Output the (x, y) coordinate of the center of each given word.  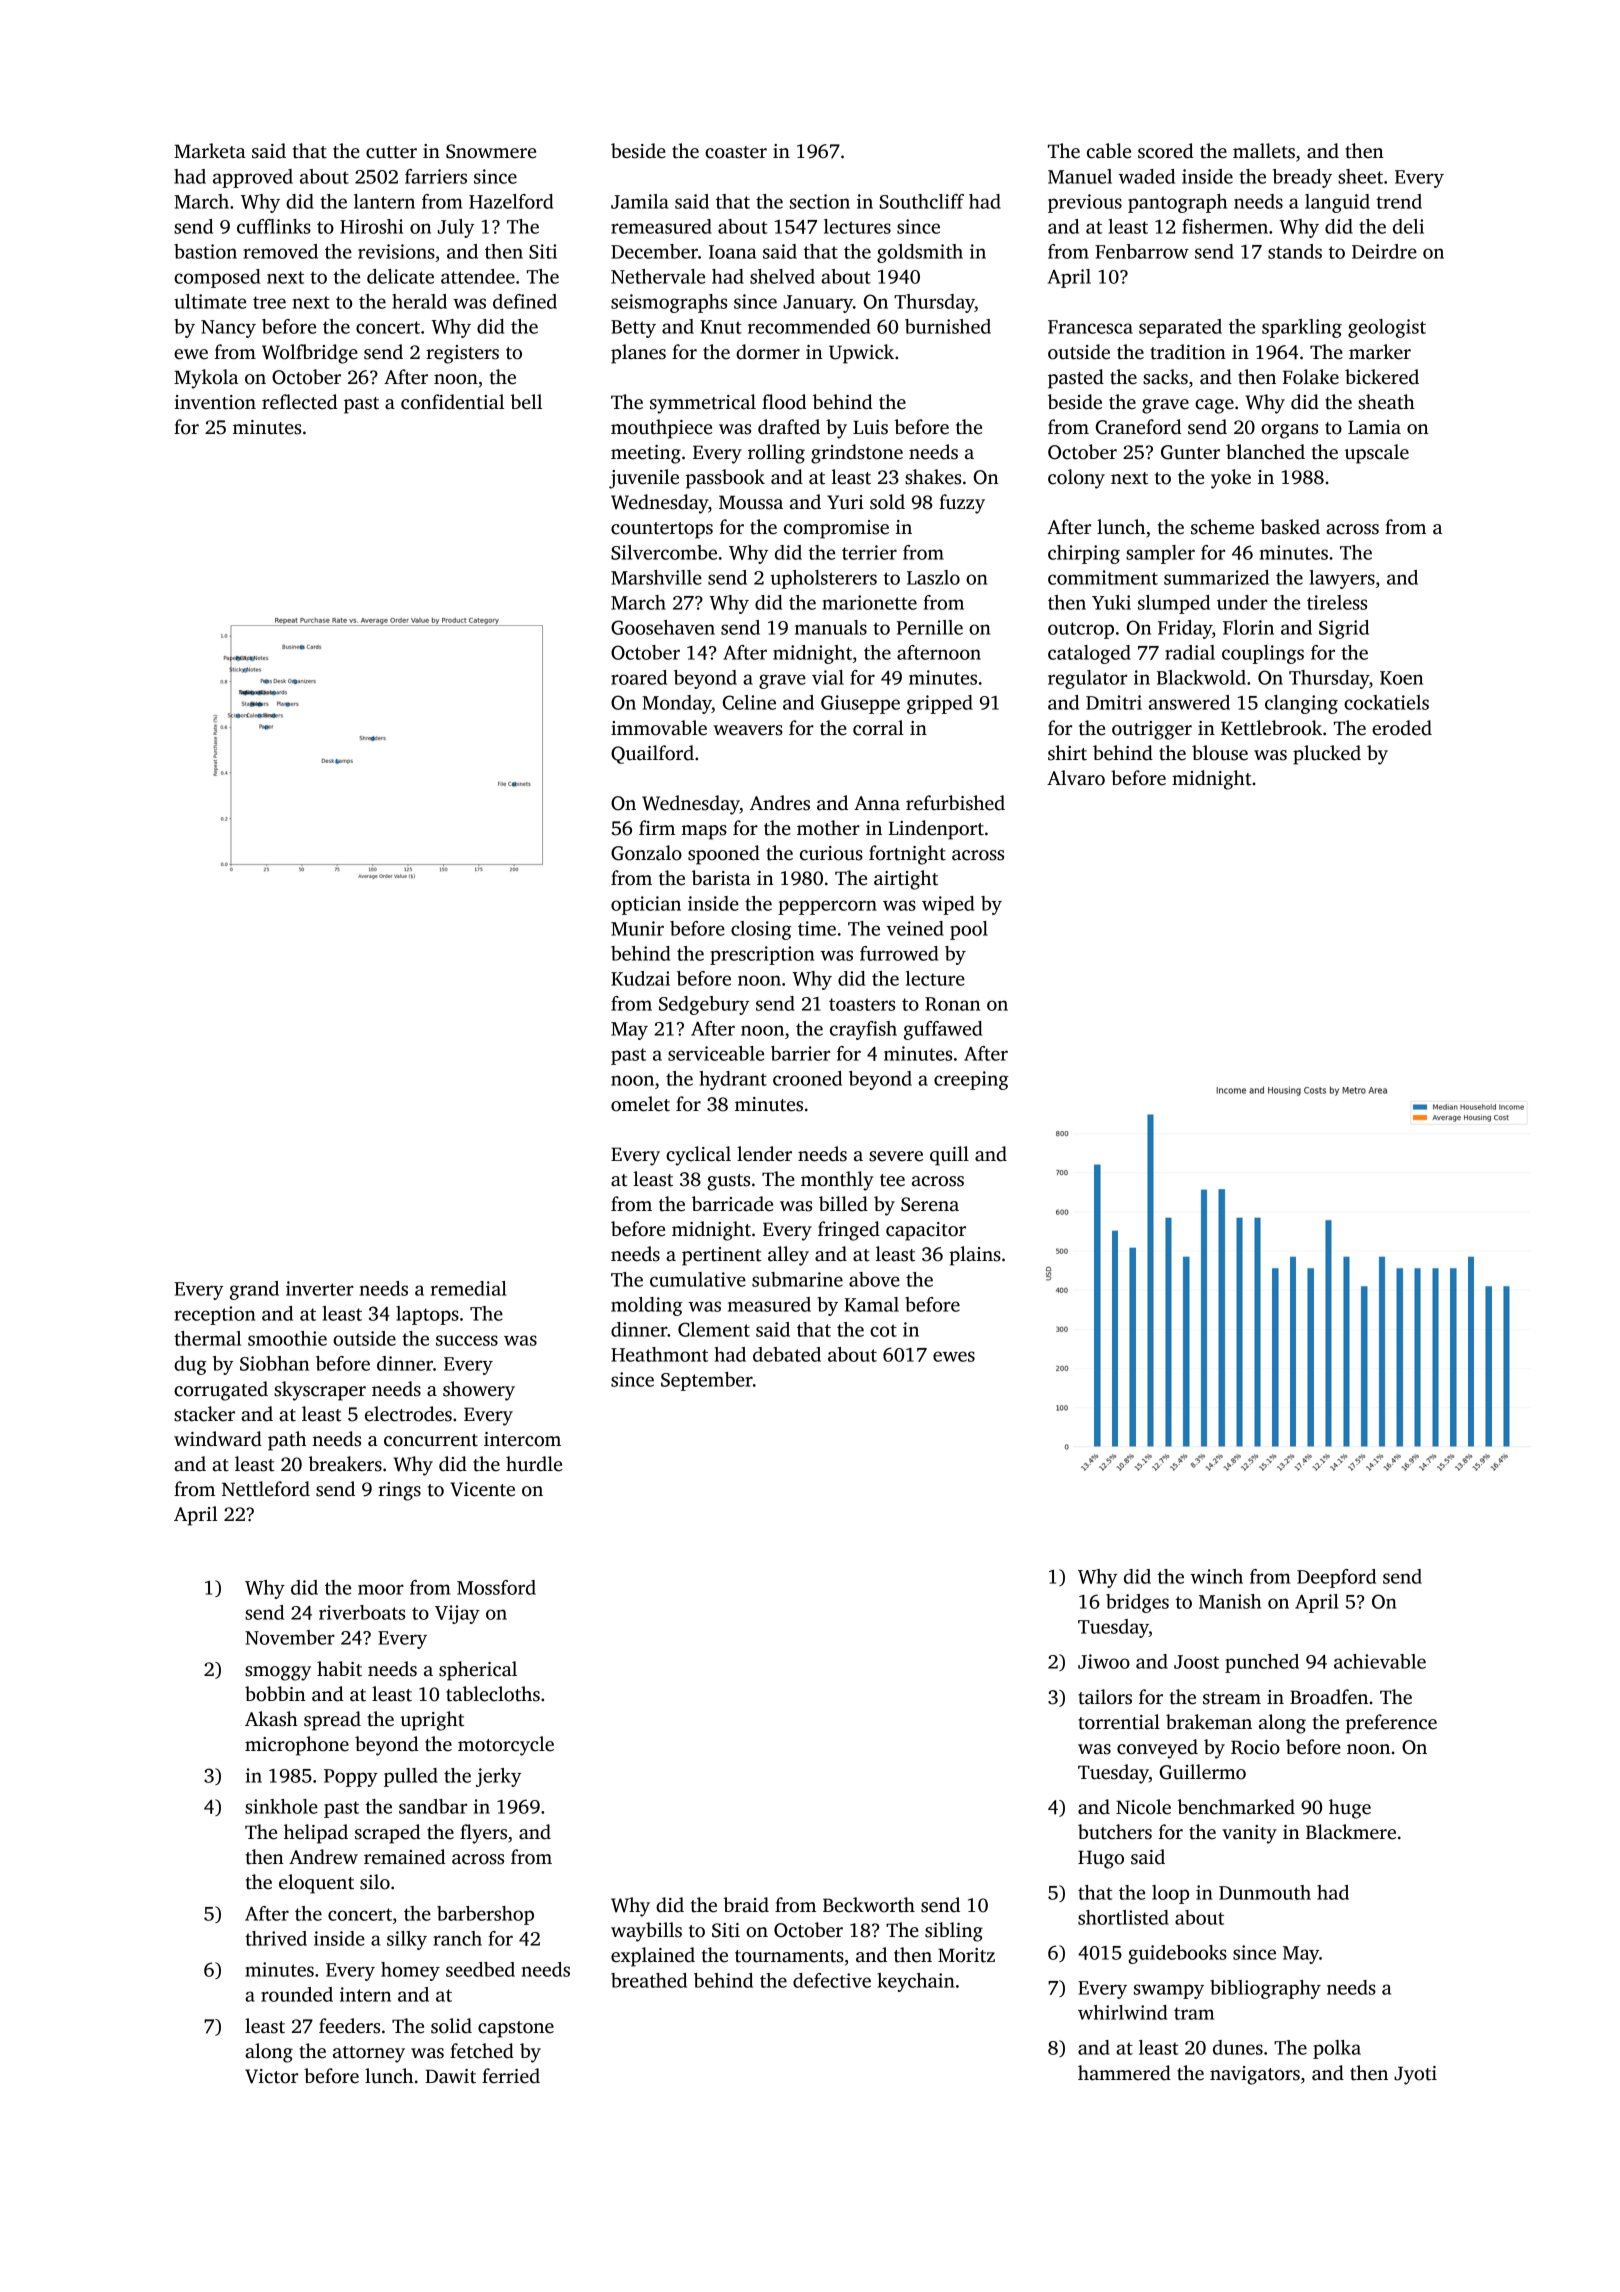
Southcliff (922, 201)
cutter (391, 152)
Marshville (656, 577)
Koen (1401, 678)
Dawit (450, 2076)
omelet (640, 1104)
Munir (637, 928)
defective (832, 1980)
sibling (954, 1932)
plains (975, 1256)
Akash (271, 1719)
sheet (1360, 176)
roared (639, 677)
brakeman (1209, 1722)
